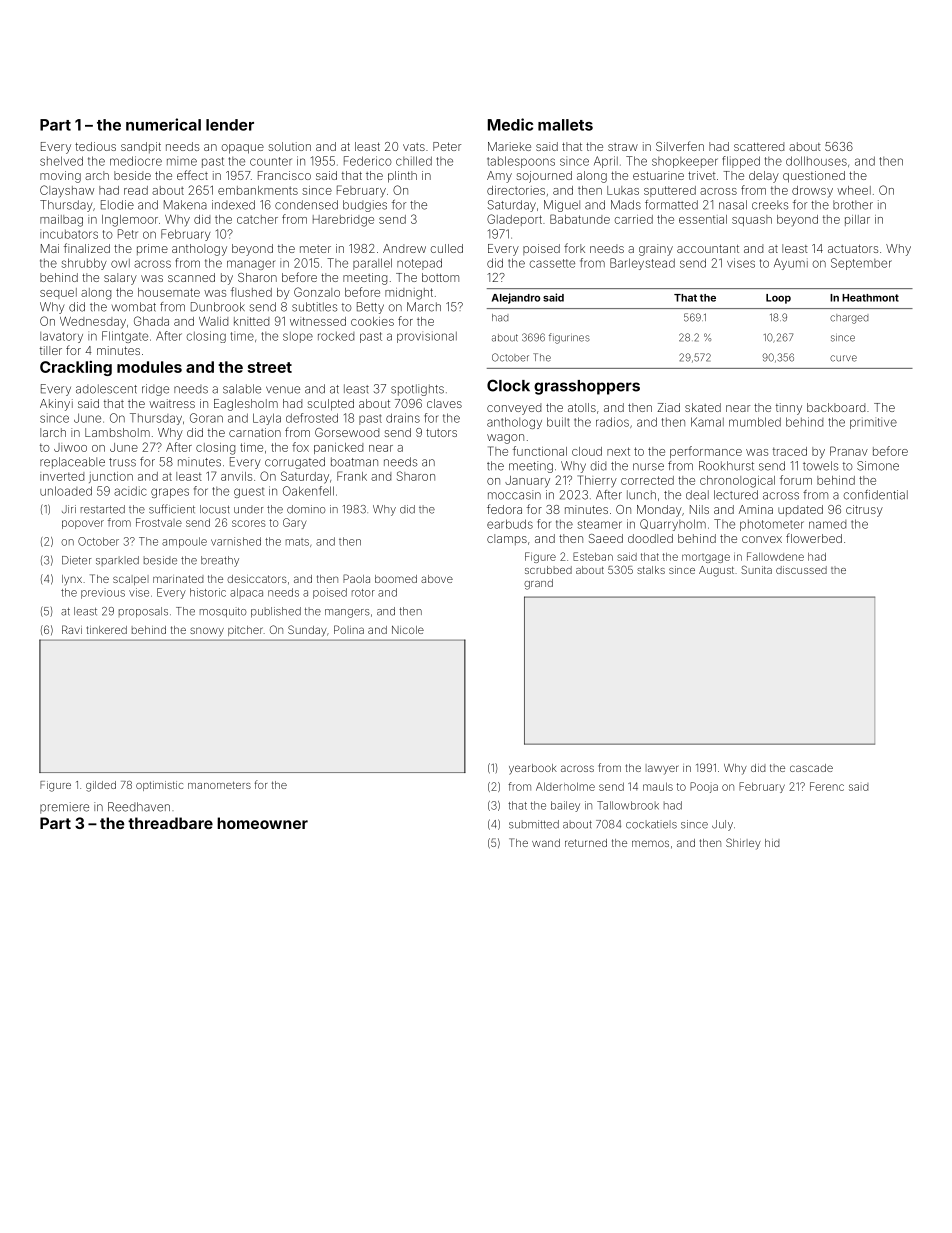 Image resolution: width=952 pixels, height=1233 pixels. I want to click on discussed, so click(801, 570).
